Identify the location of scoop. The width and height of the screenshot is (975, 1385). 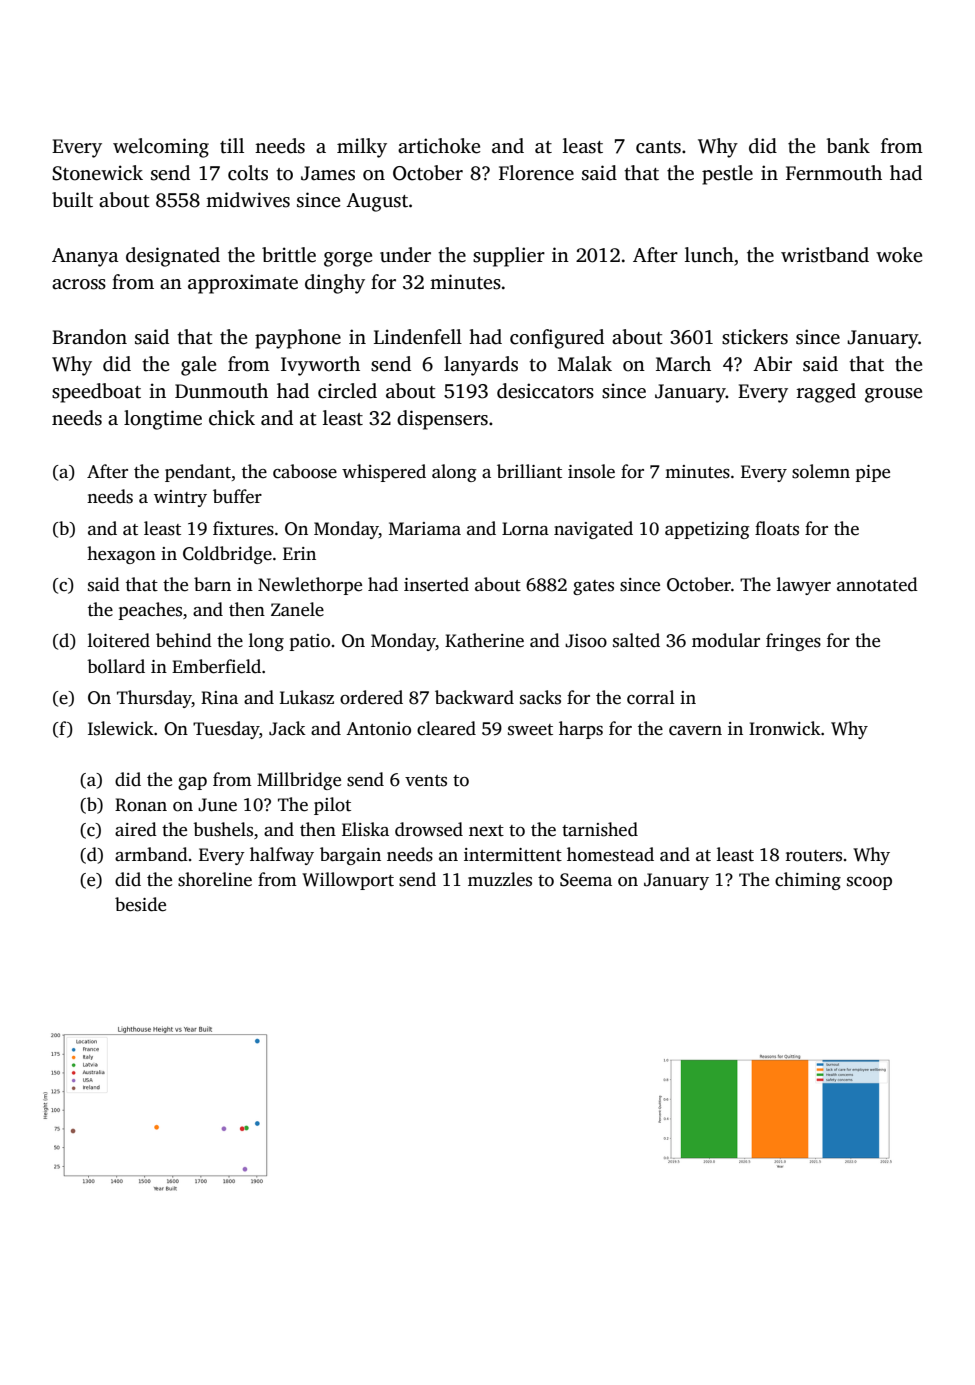
(869, 883).
